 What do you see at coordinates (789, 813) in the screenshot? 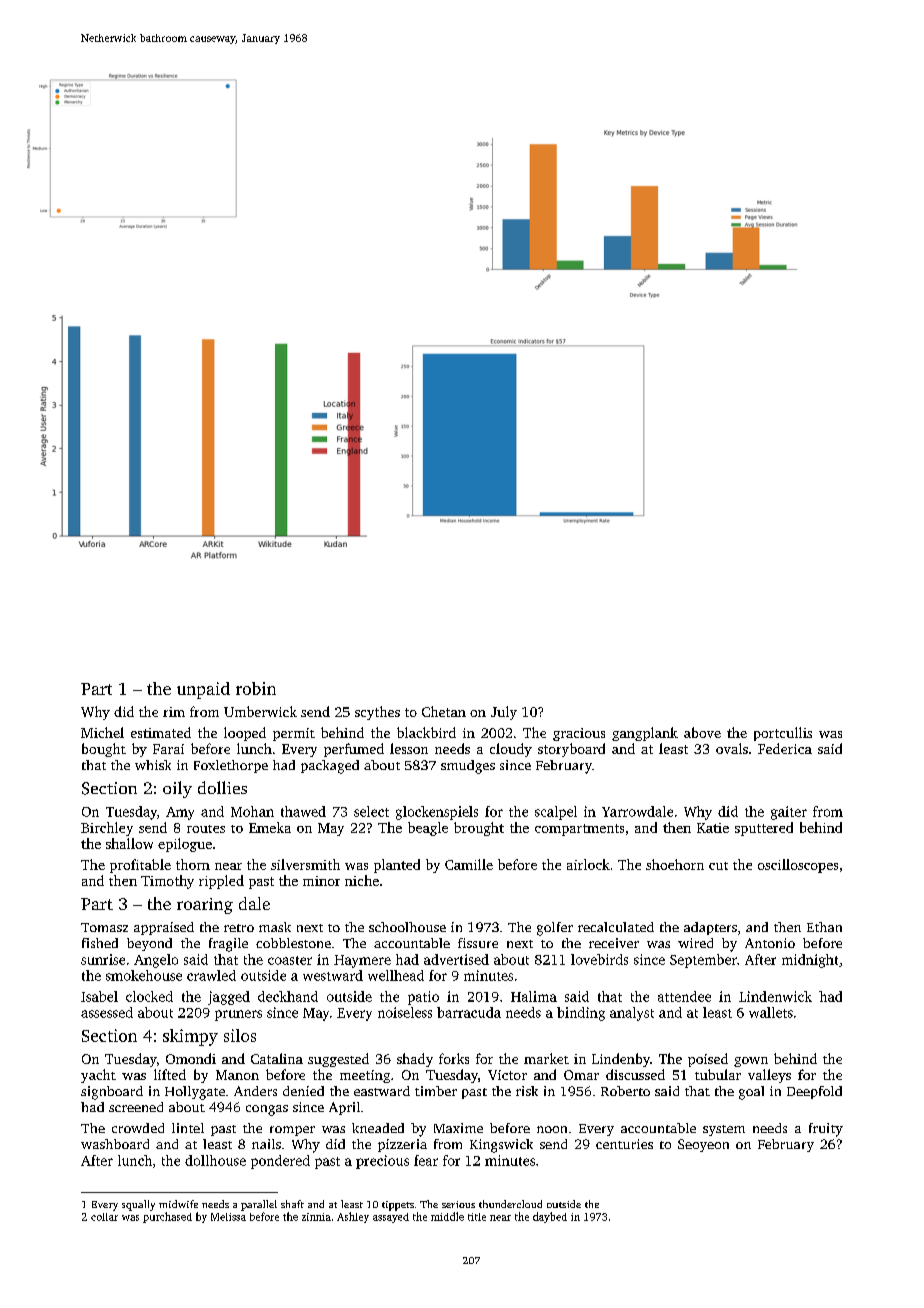
I see `gaiter` at bounding box center [789, 813].
